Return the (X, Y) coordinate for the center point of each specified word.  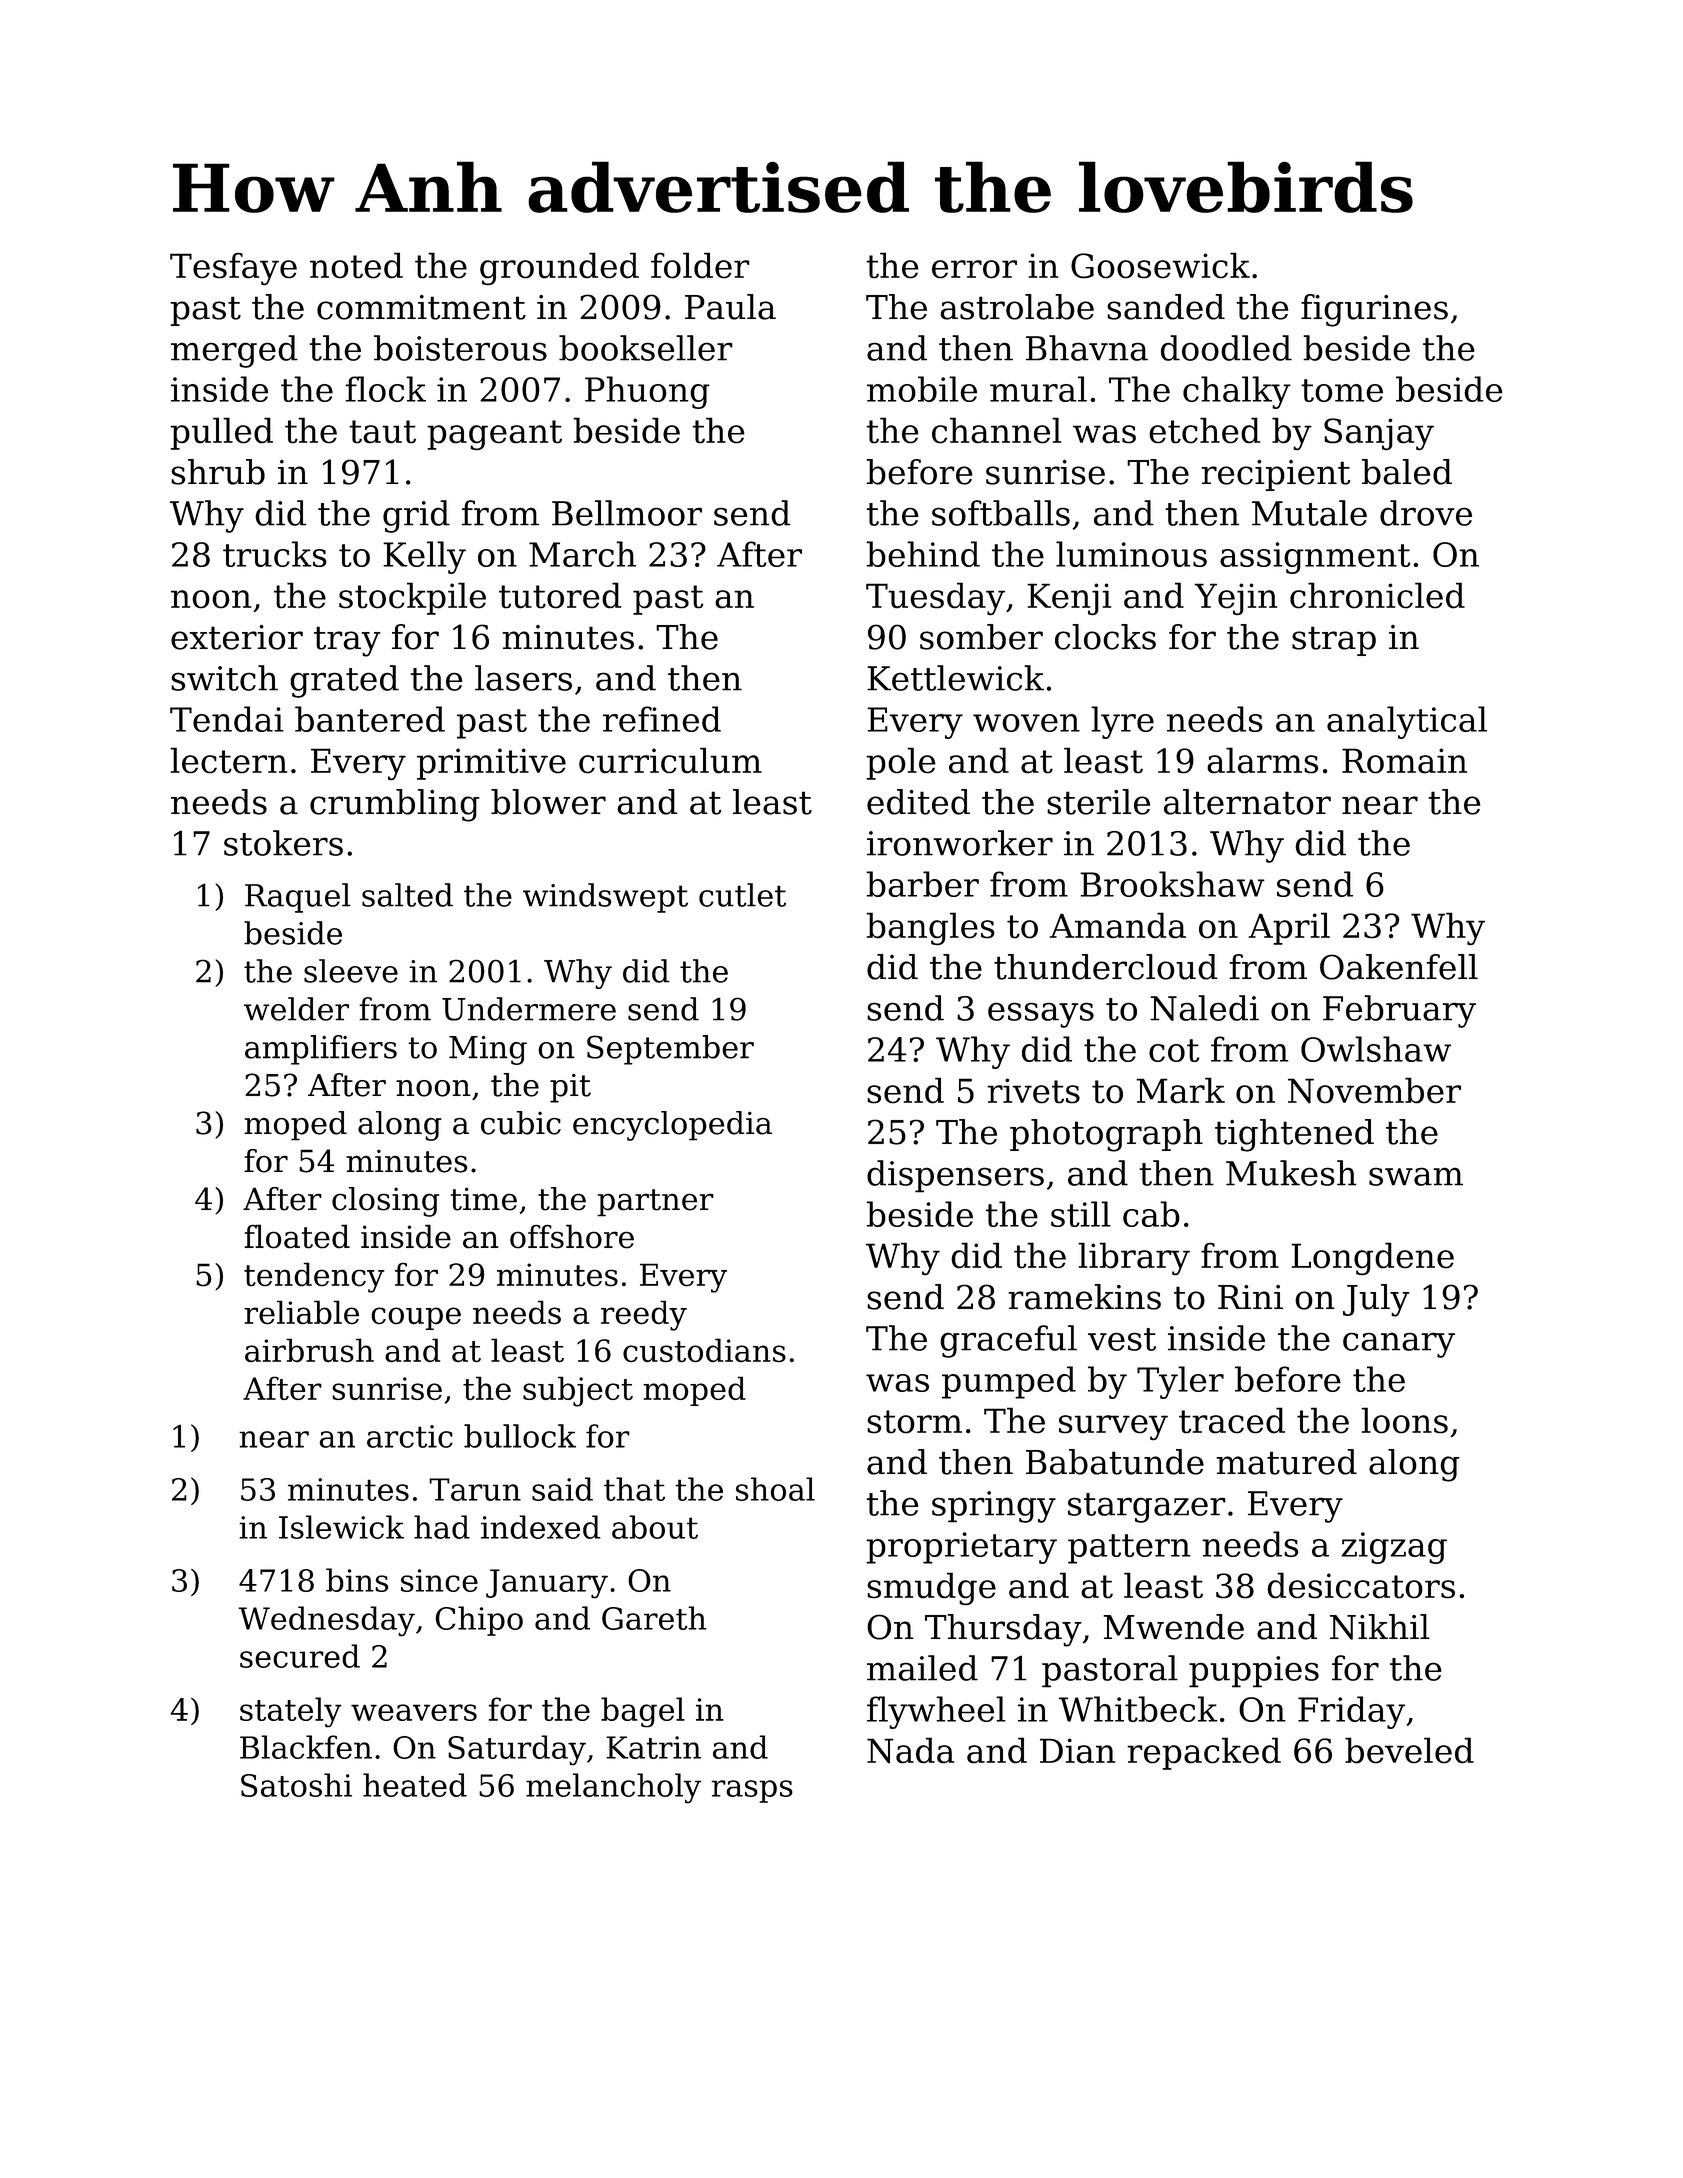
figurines (1374, 310)
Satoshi (296, 1785)
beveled (1409, 1750)
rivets (1033, 1090)
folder (700, 265)
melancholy (613, 1788)
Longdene (1372, 1258)
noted (356, 265)
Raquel (298, 898)
